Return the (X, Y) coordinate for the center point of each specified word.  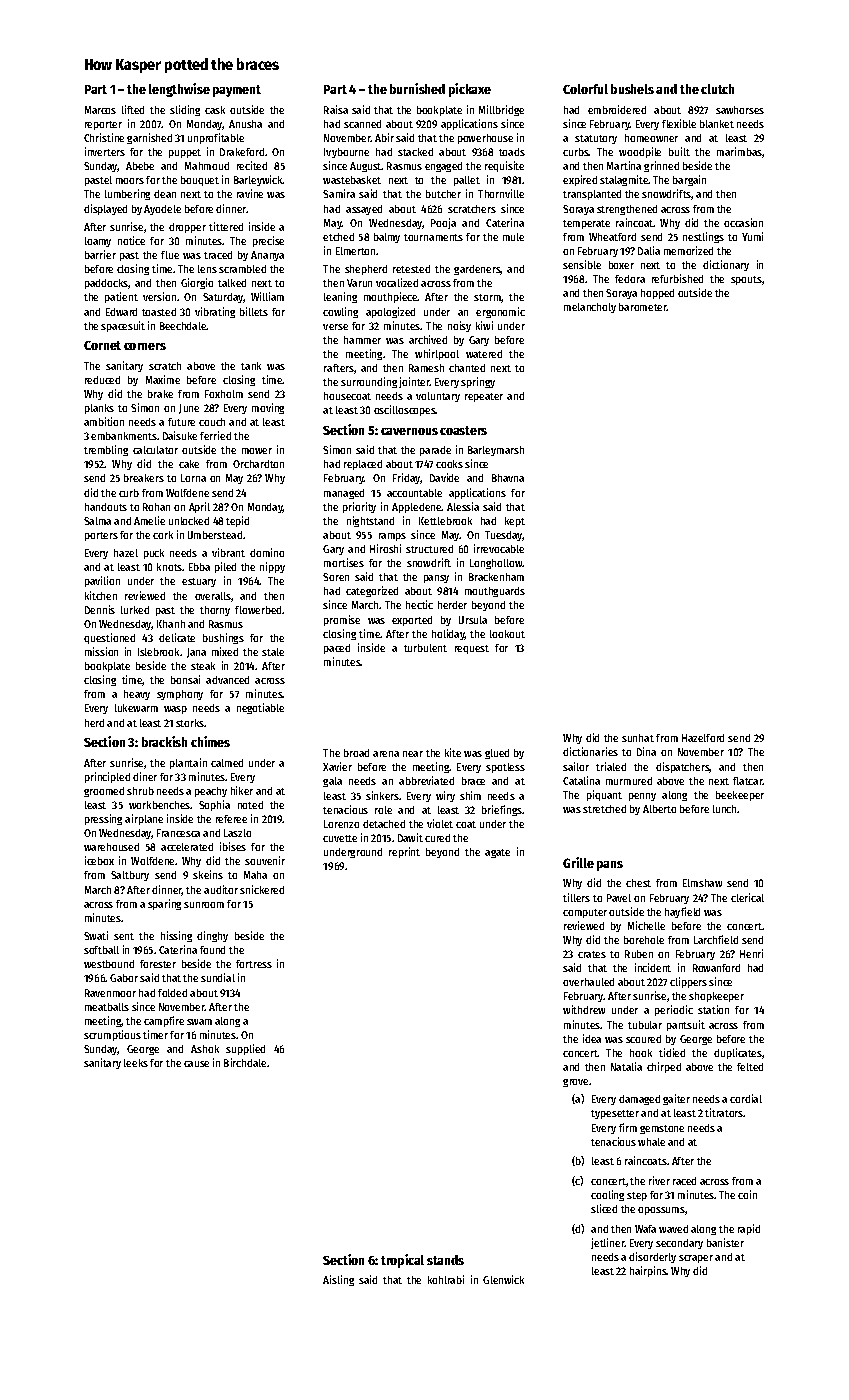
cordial (746, 1098)
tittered (226, 226)
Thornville (501, 193)
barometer (643, 307)
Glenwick (503, 1279)
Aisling (338, 1280)
